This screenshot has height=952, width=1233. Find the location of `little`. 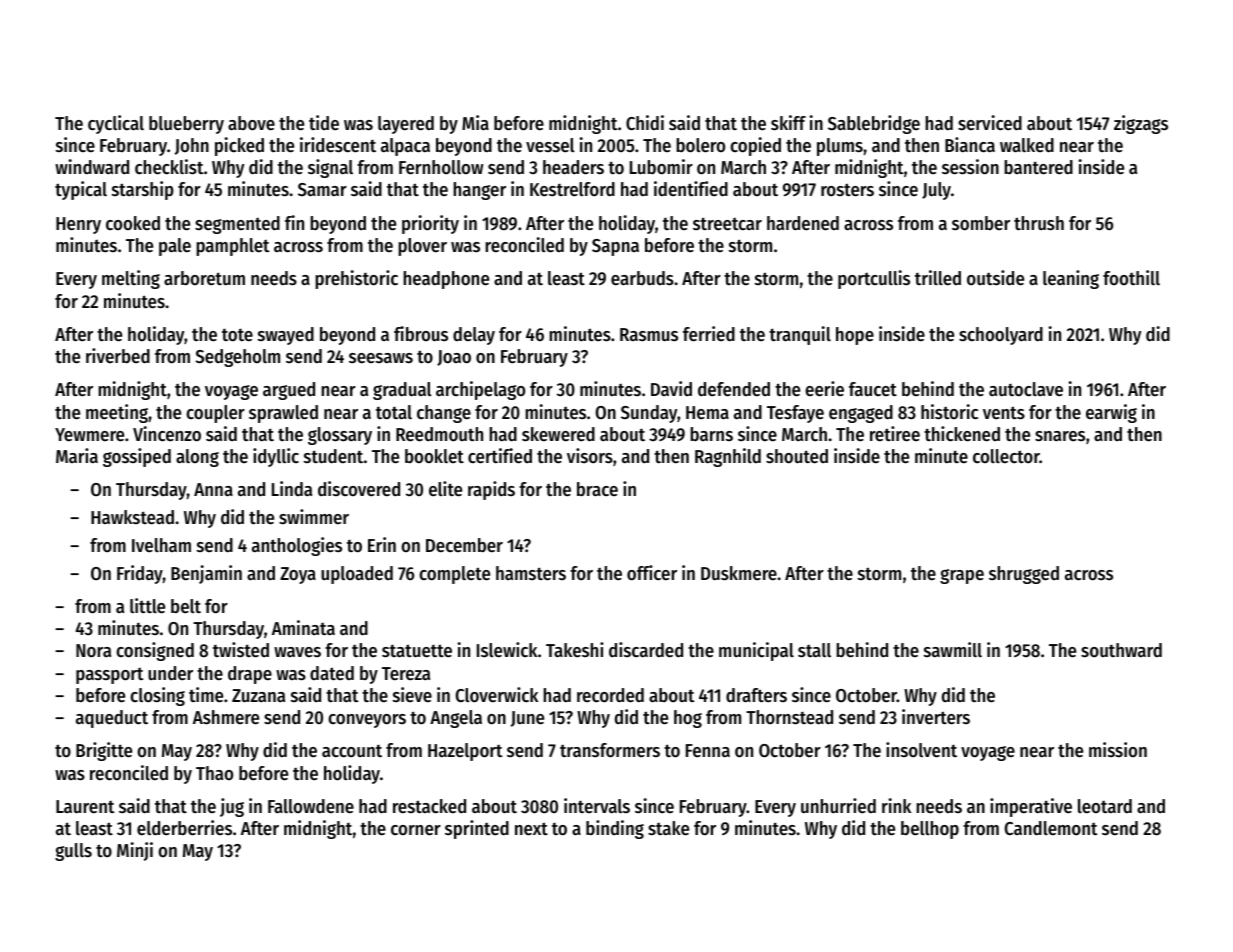

little is located at coordinates (147, 606).
